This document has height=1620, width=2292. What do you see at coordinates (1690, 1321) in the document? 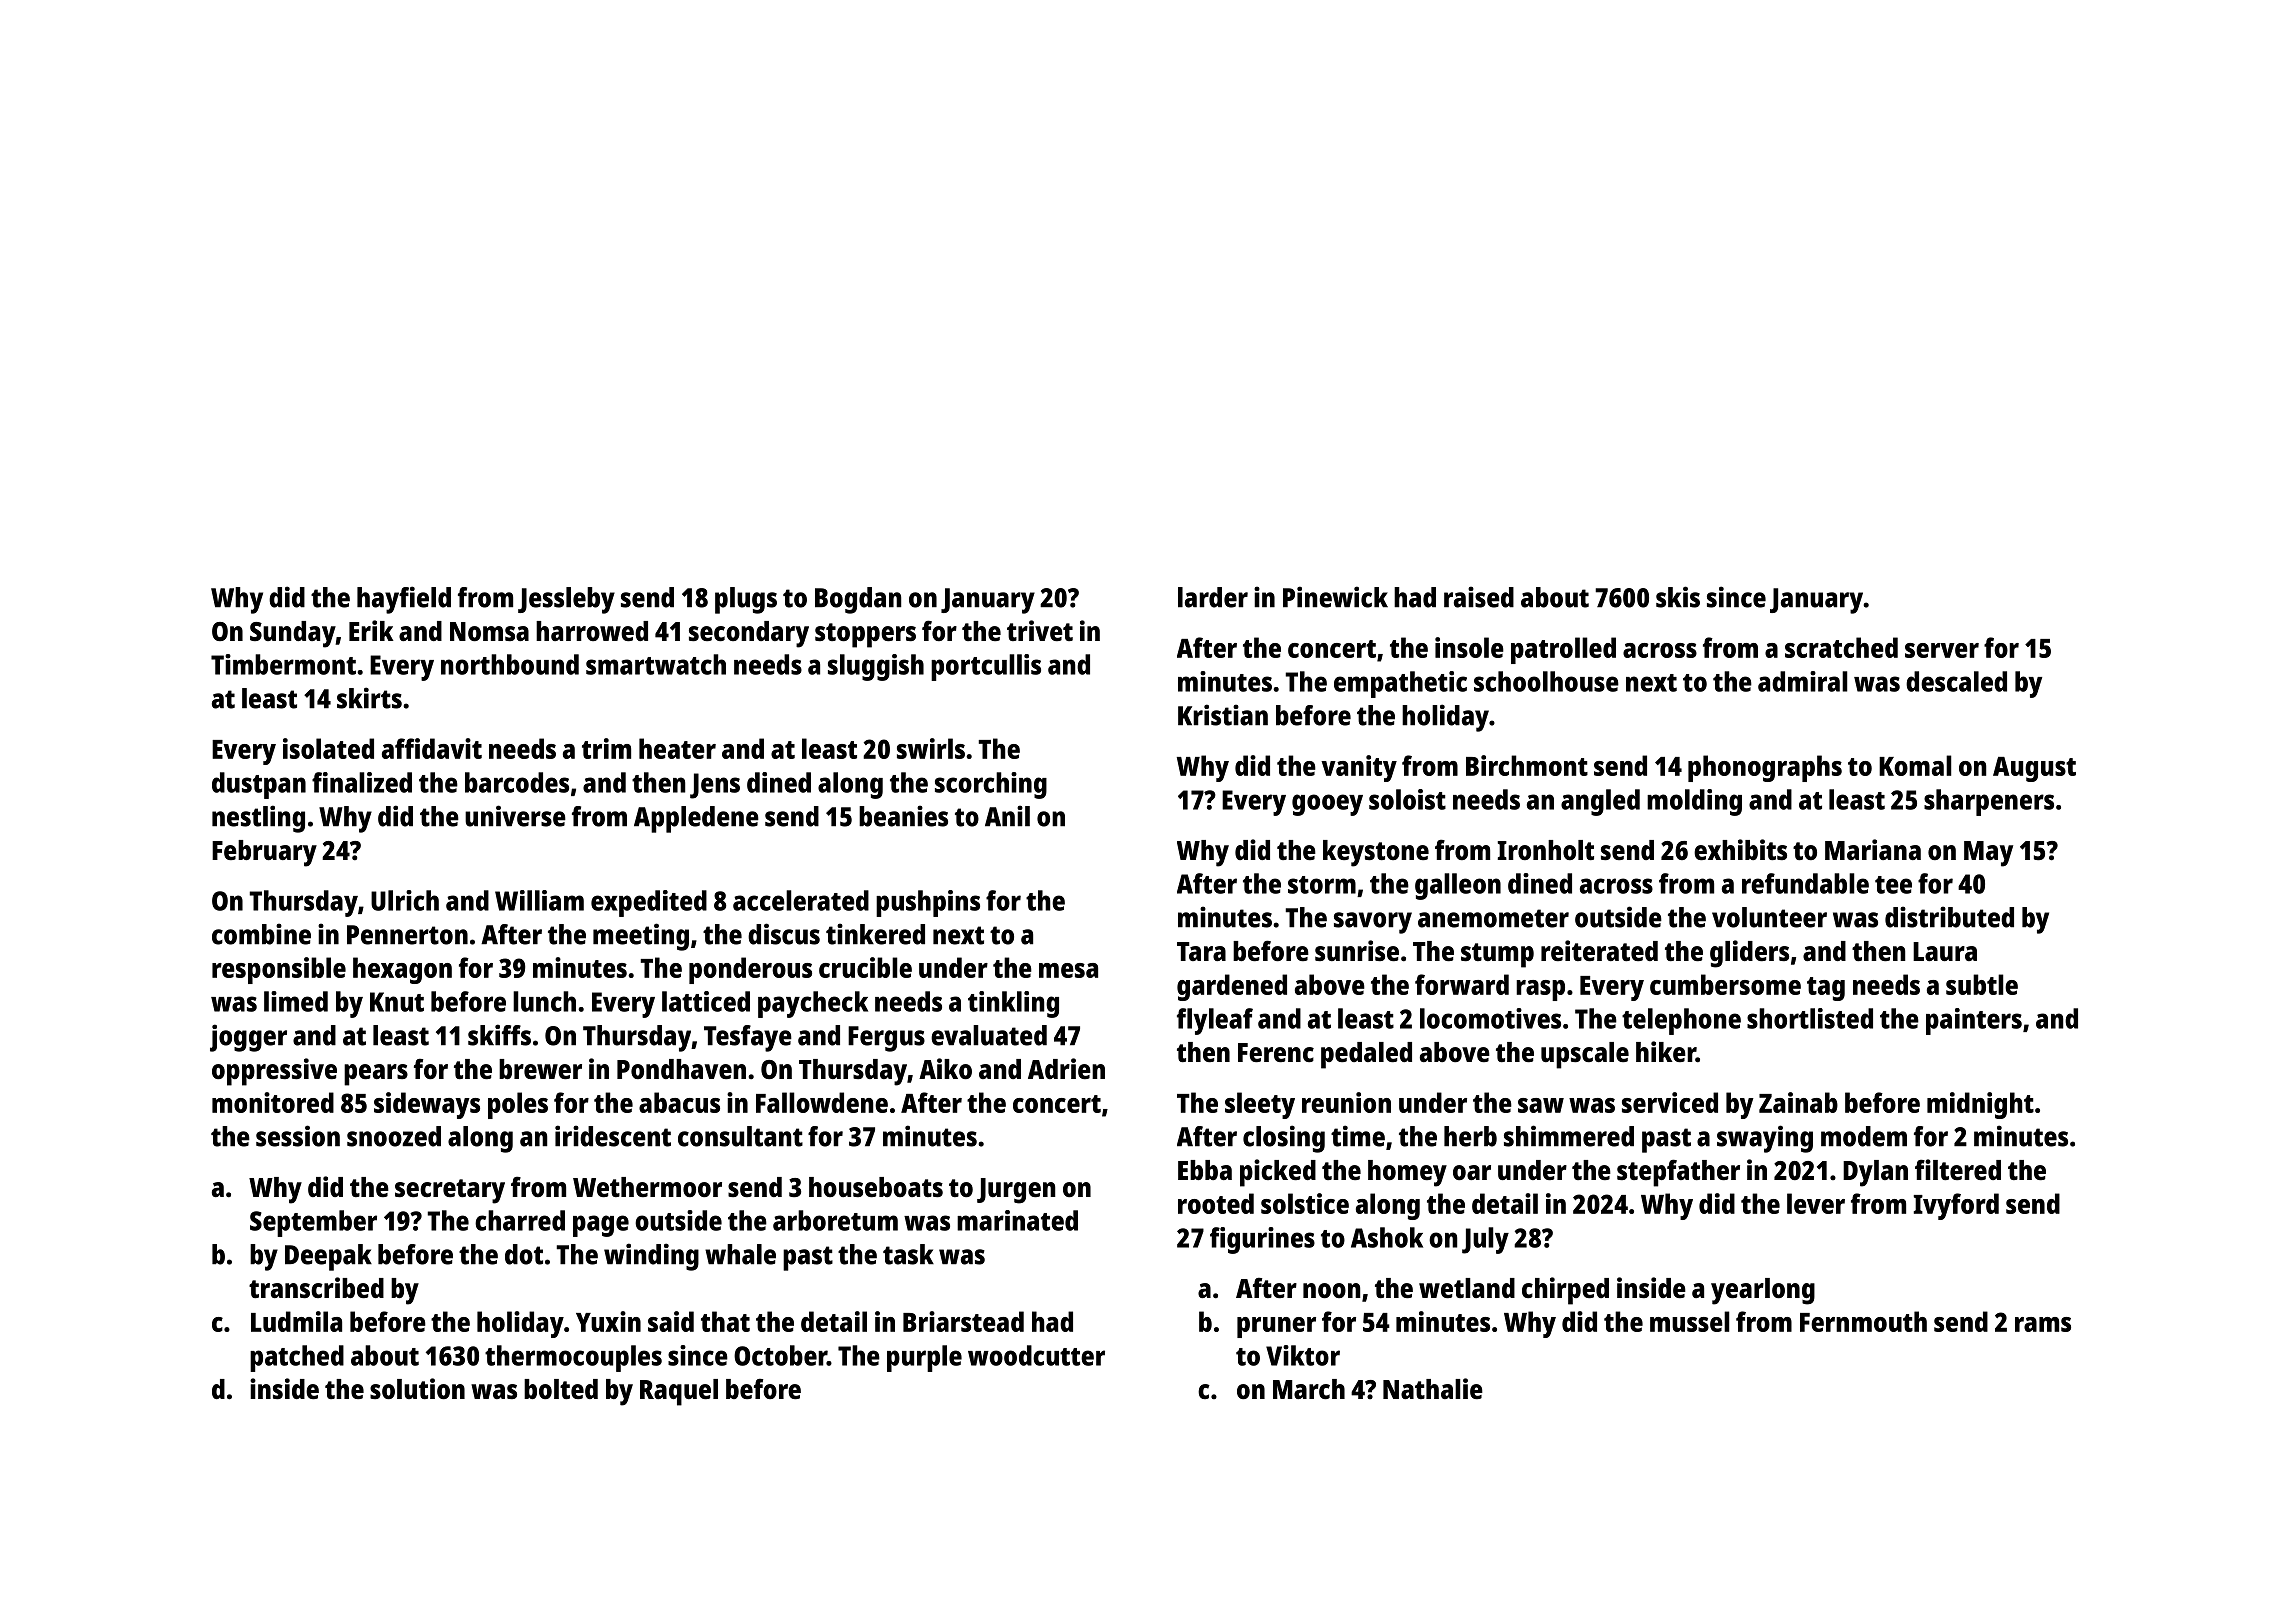
I see `mussel` at bounding box center [1690, 1321].
